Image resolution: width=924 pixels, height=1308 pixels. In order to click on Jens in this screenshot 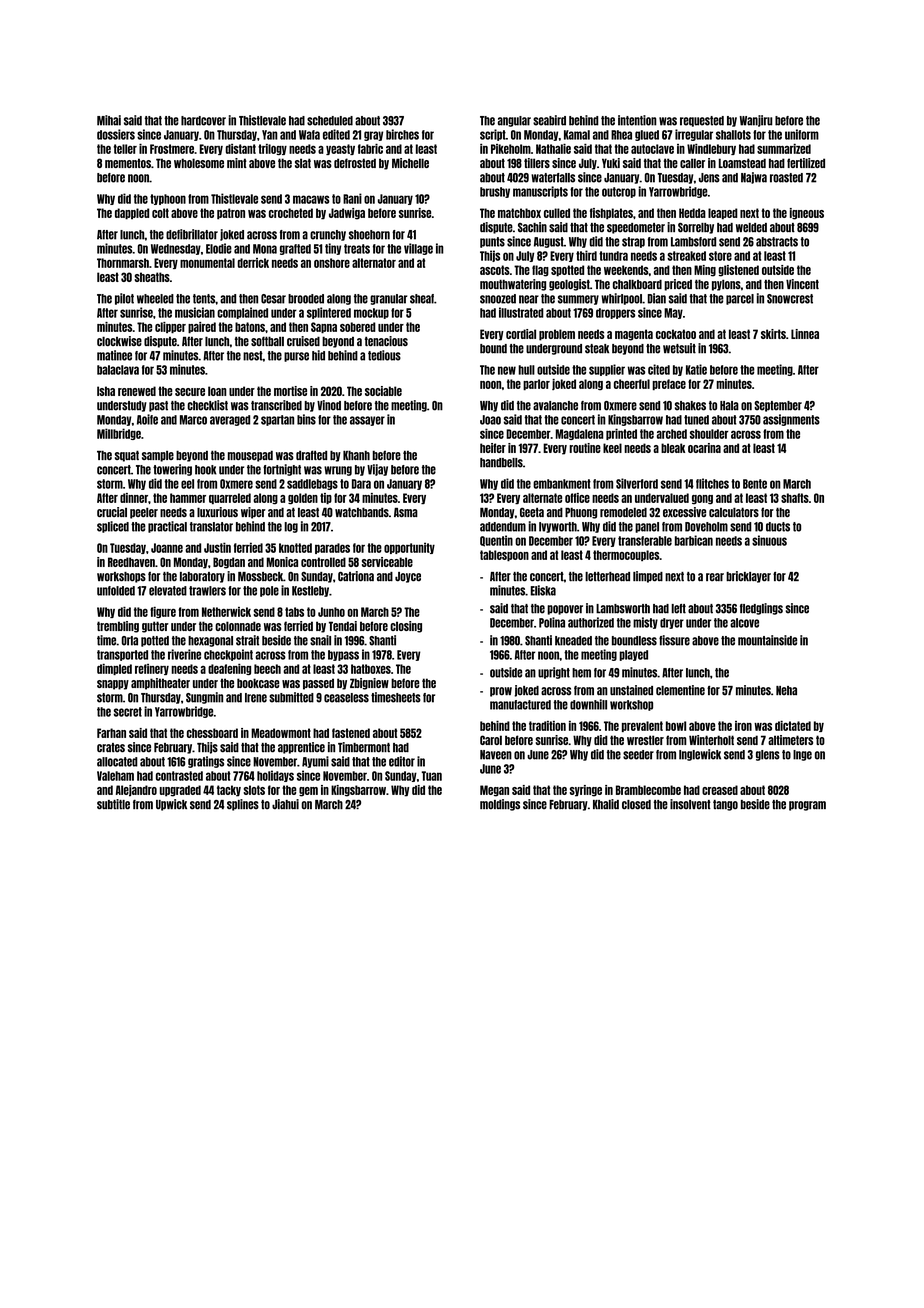, I will do `click(709, 178)`.
